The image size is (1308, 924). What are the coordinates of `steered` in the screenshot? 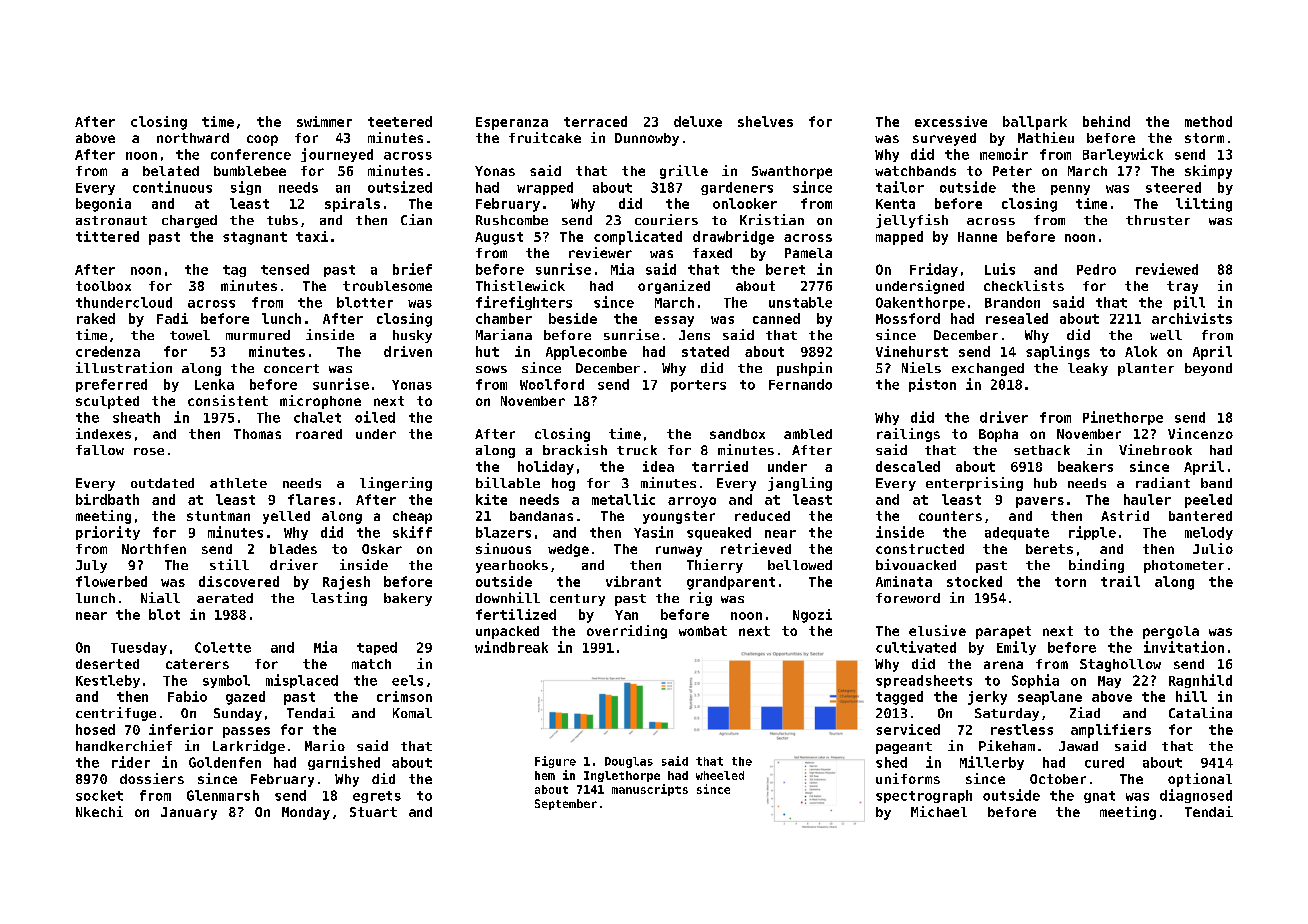 It's located at (1173, 187).
